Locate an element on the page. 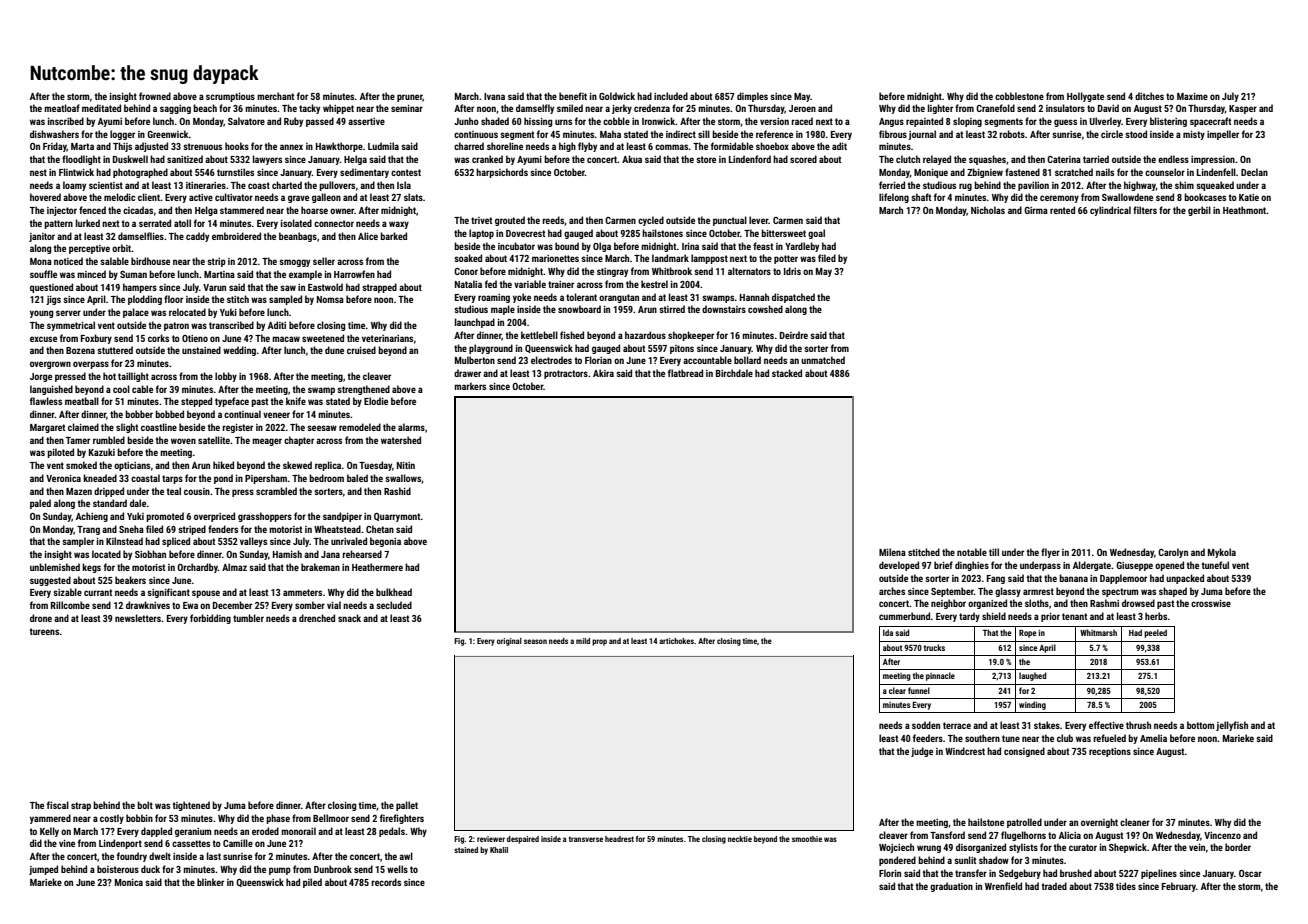  overgrown is located at coordinates (50, 365).
